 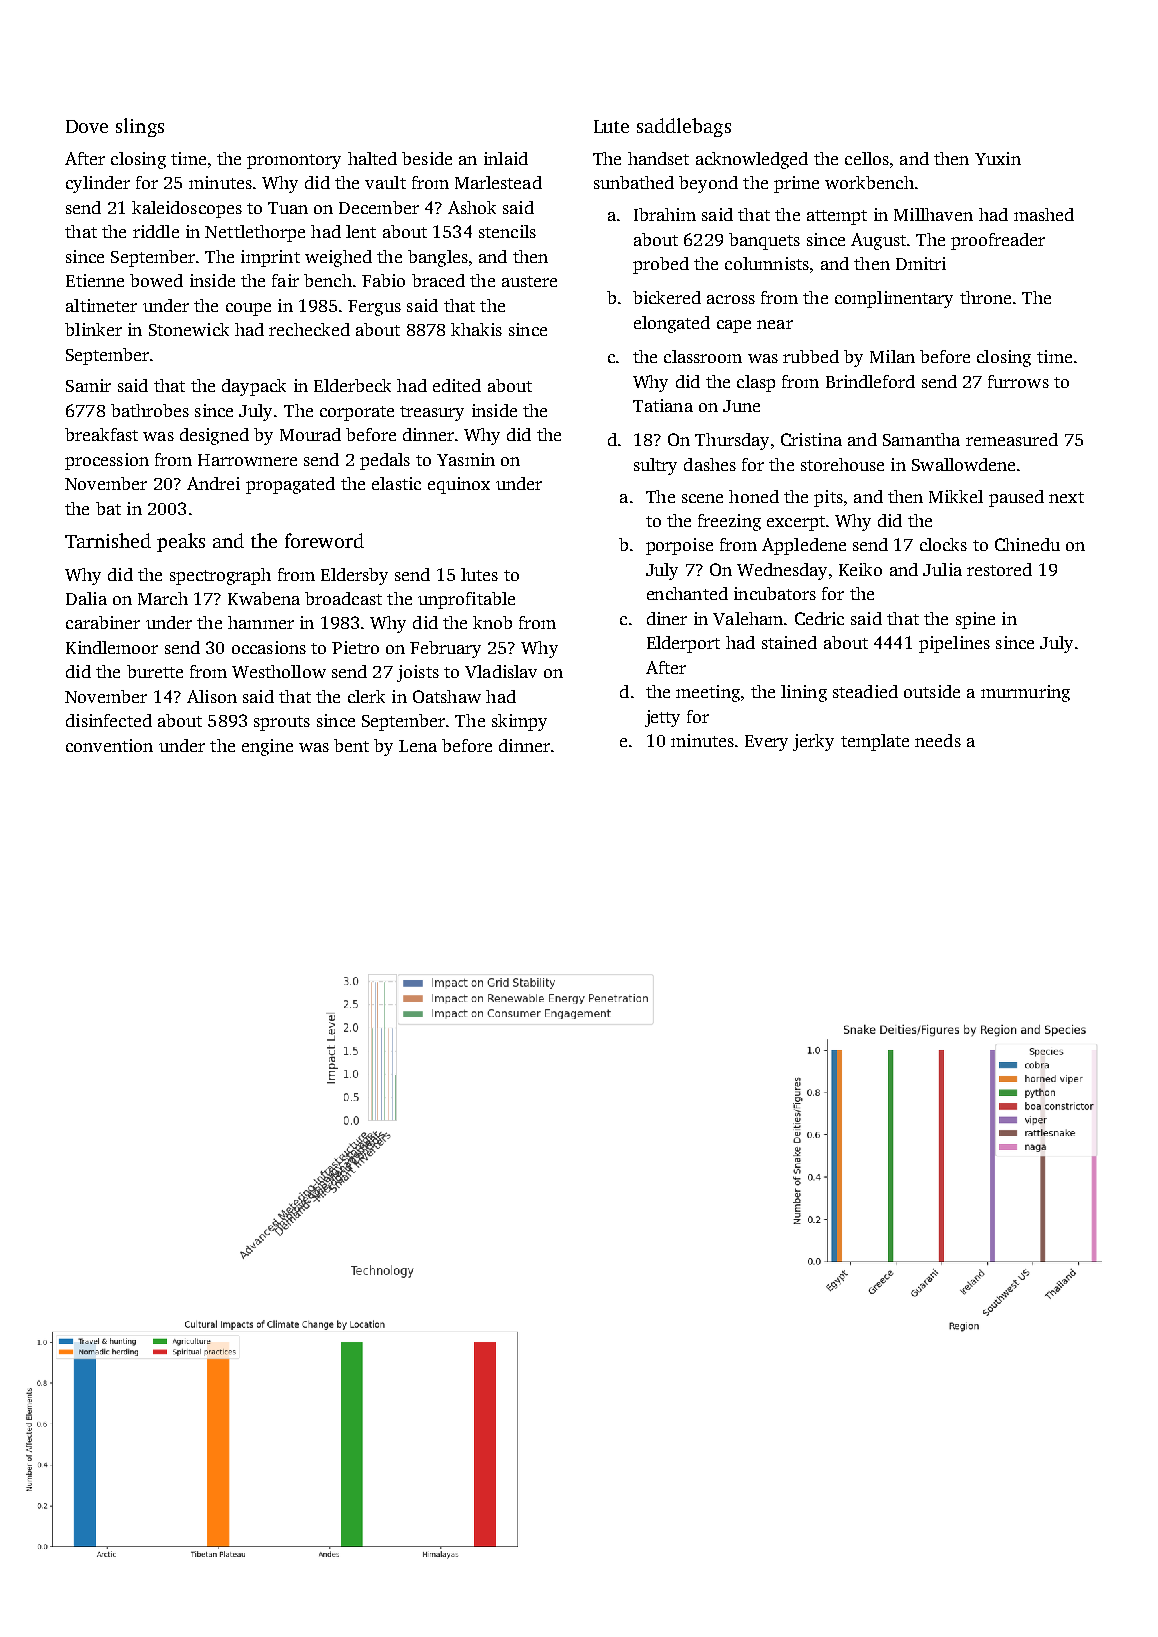 I want to click on coupe, so click(x=248, y=309).
